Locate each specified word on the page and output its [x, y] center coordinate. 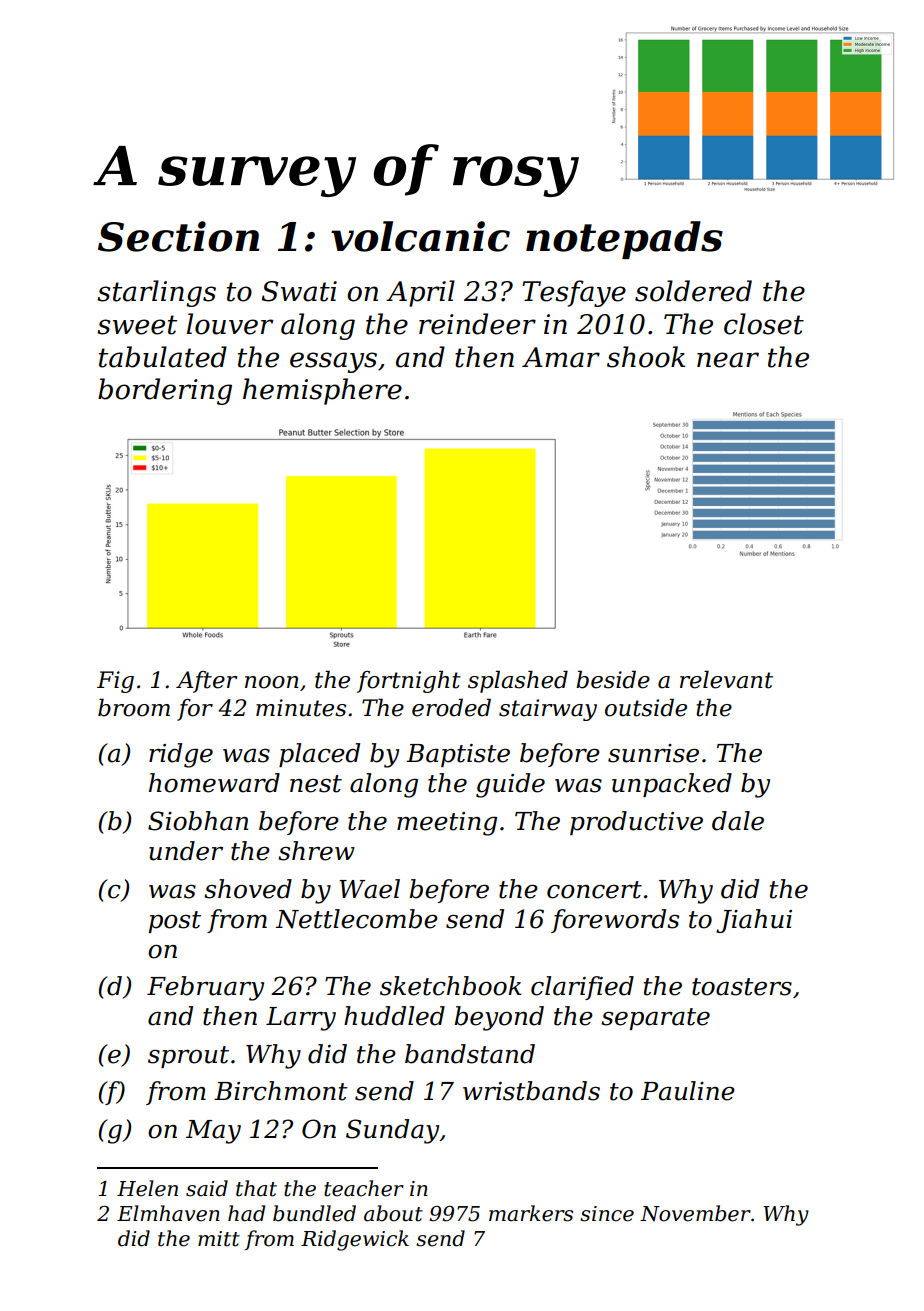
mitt [219, 1239]
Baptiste [458, 755]
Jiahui [754, 921]
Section [178, 236]
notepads [624, 240]
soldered [693, 291]
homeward [214, 783]
